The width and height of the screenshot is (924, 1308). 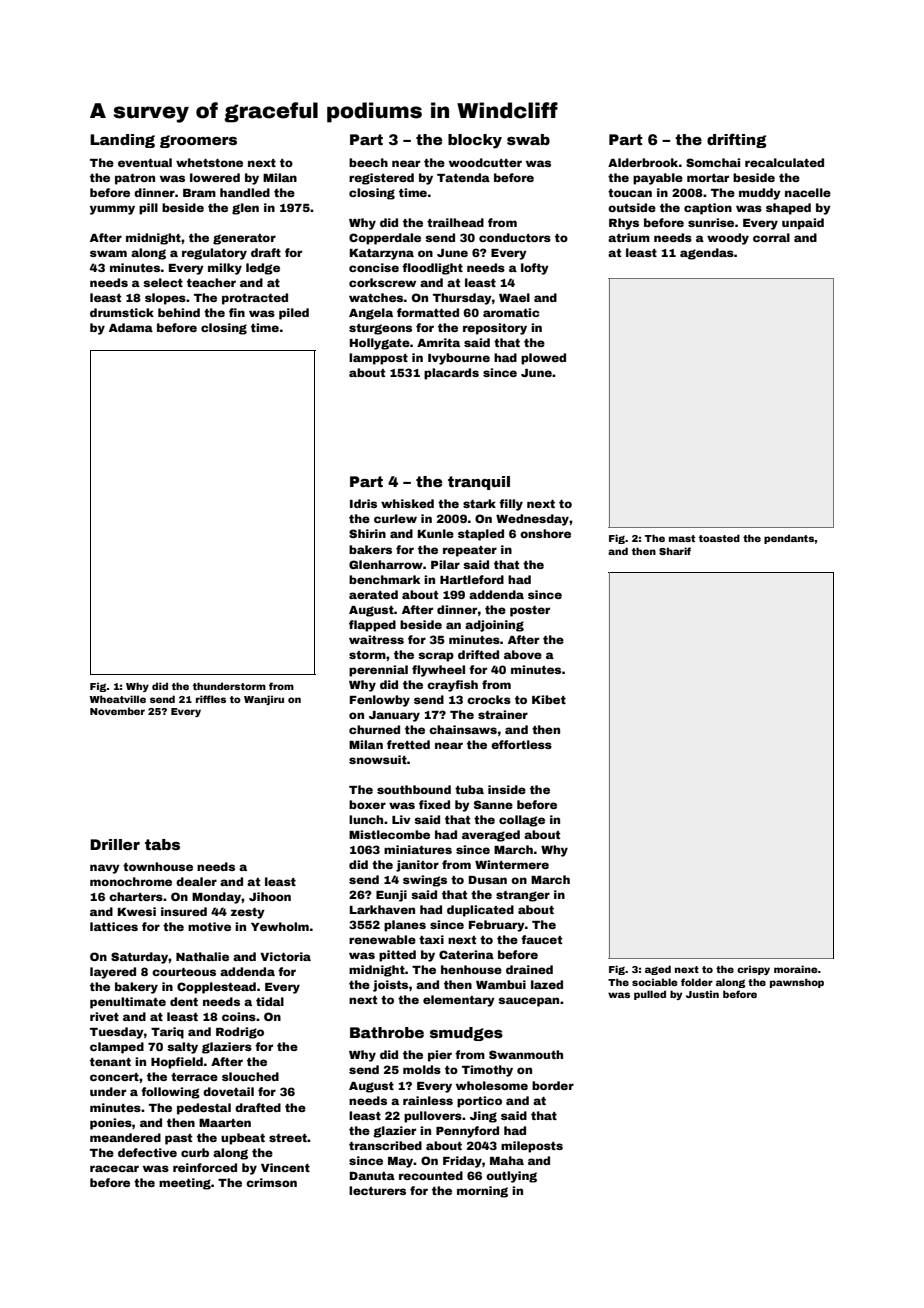 What do you see at coordinates (162, 844) in the screenshot?
I see `tabs` at bounding box center [162, 844].
